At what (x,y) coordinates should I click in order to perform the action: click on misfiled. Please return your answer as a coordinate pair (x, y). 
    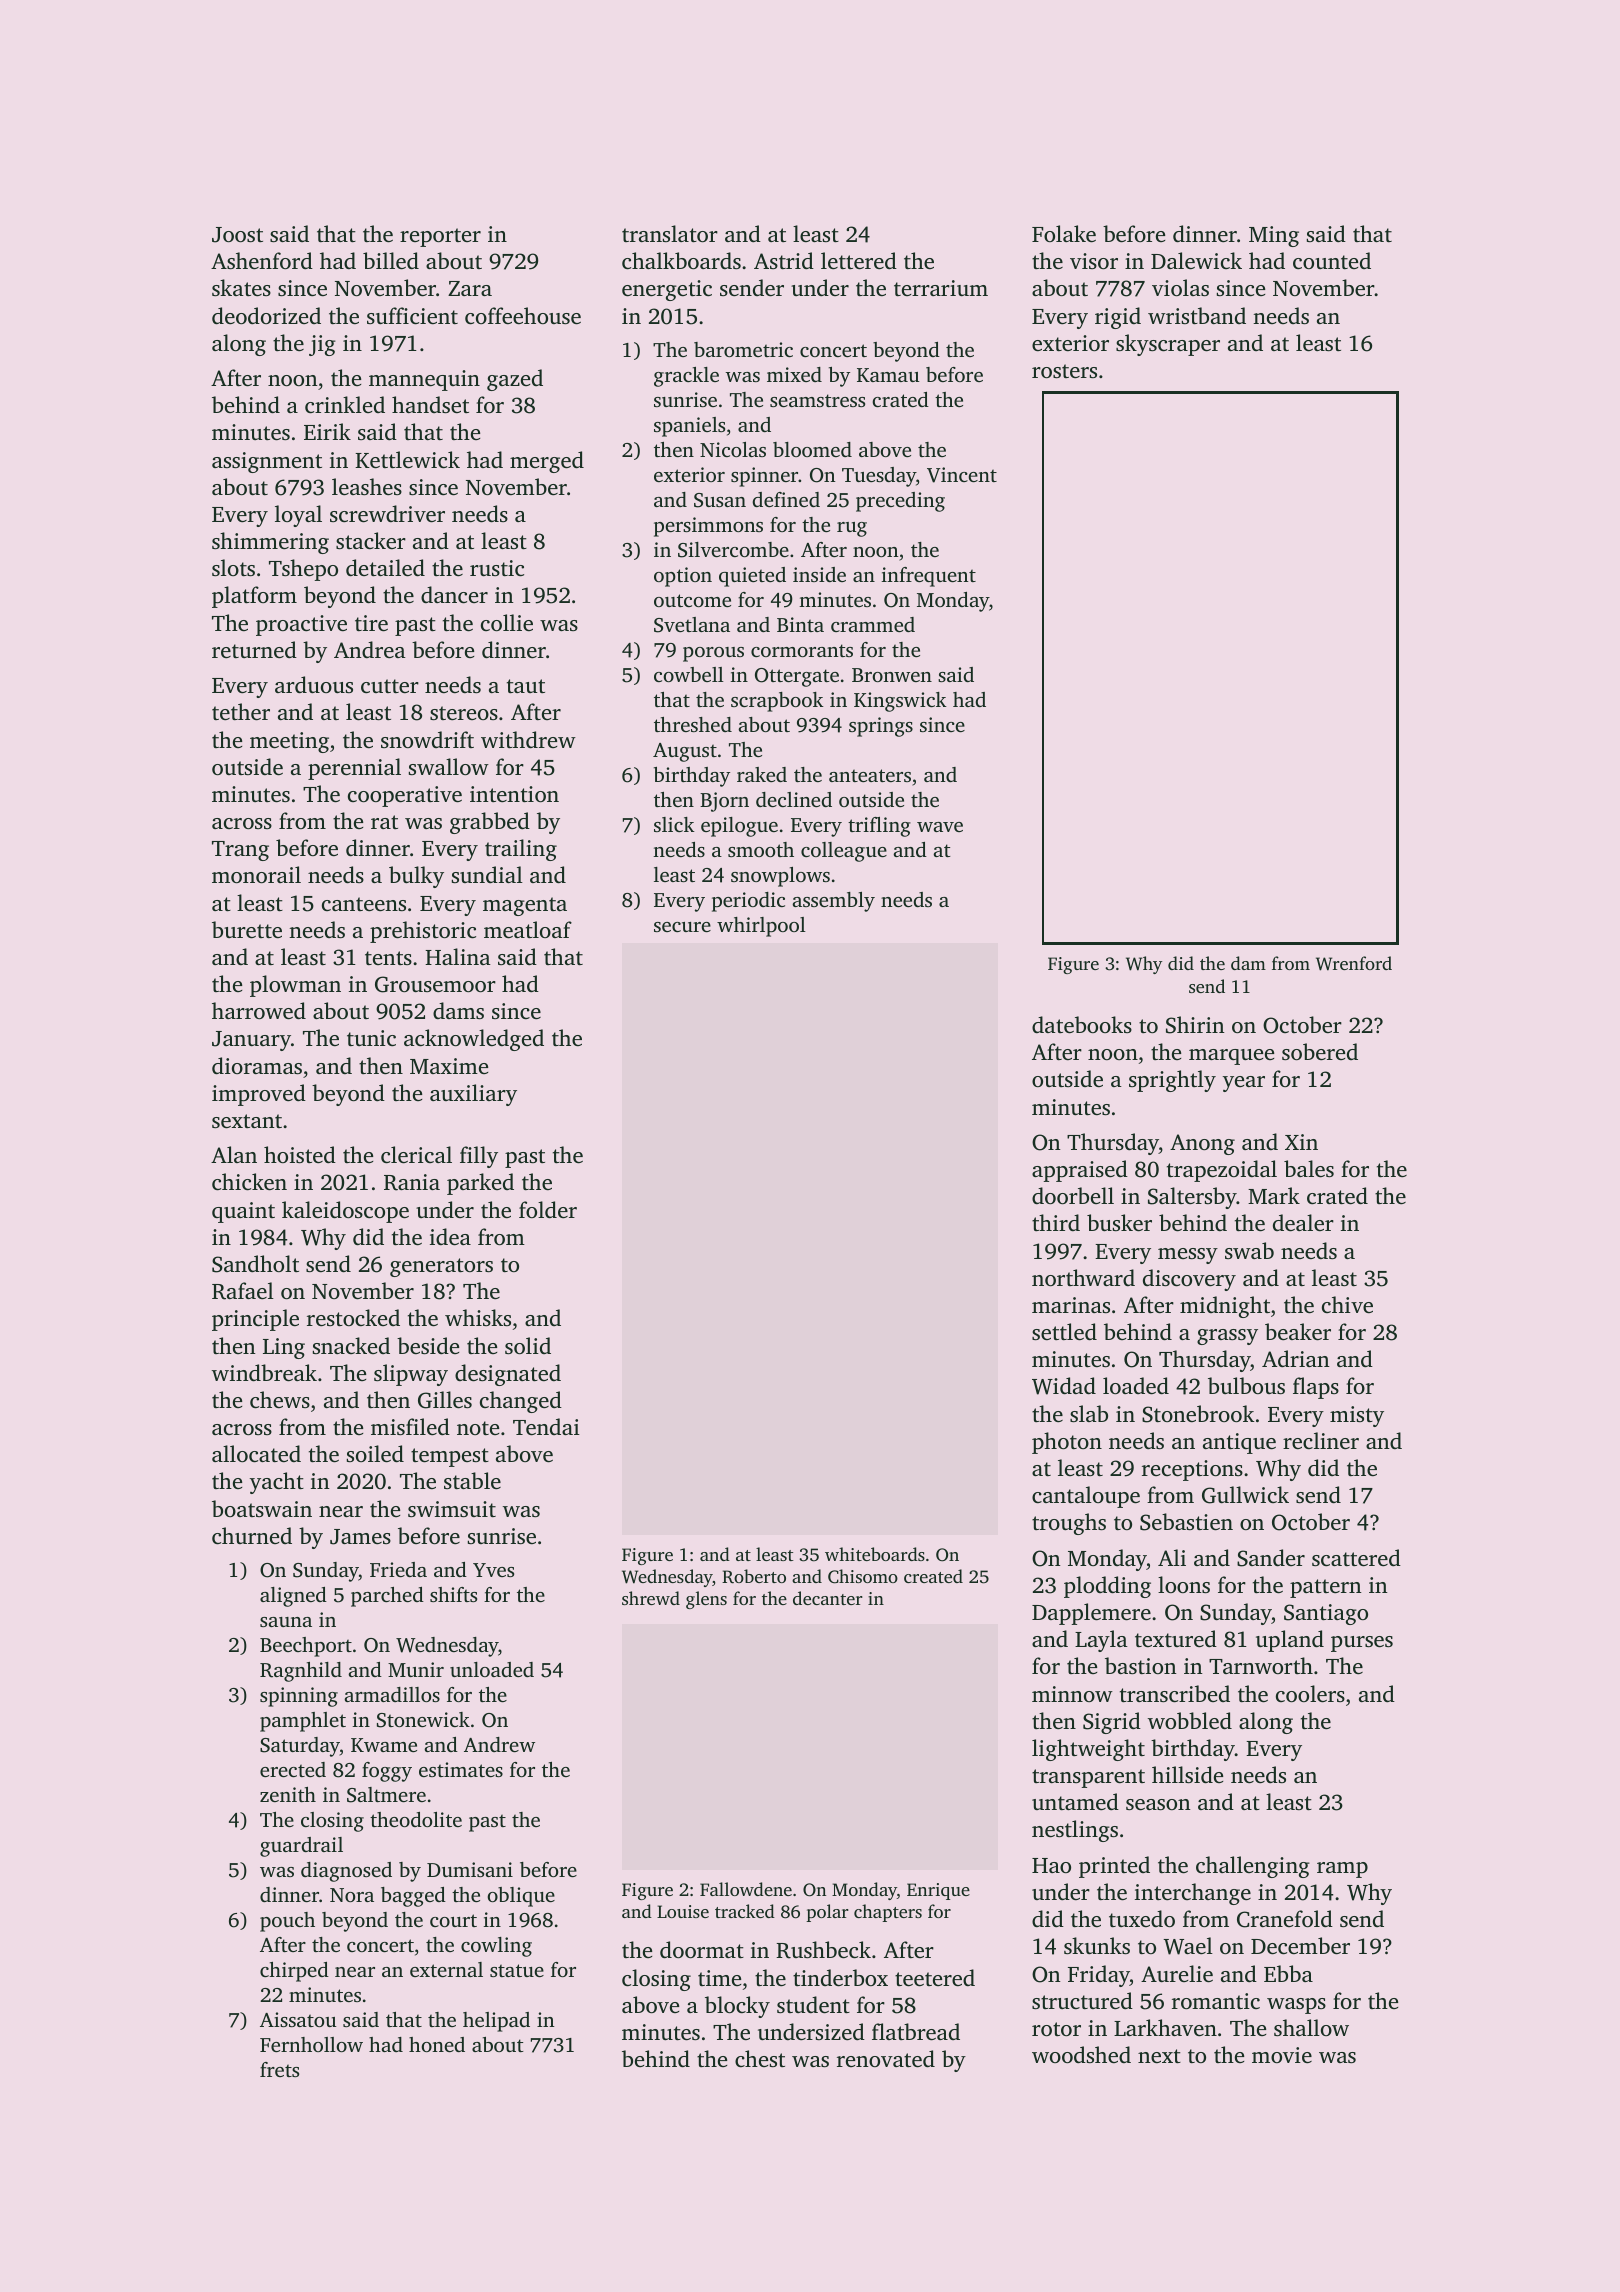
    Looking at the image, I should click on (410, 1426).
